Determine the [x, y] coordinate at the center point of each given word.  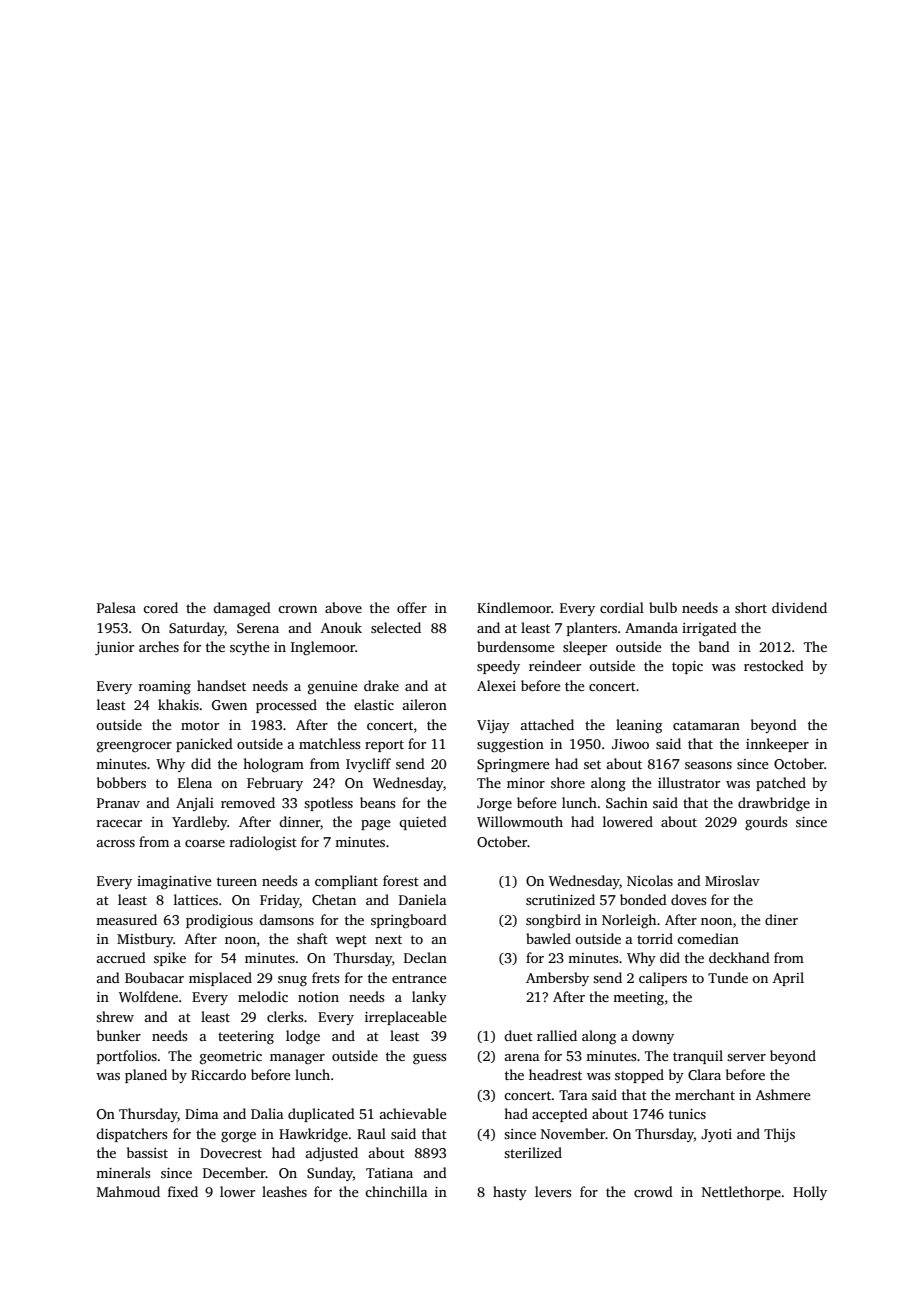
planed [146, 1076]
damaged [242, 609]
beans [377, 802]
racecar [119, 823]
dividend [799, 607]
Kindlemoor [514, 607]
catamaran [706, 725]
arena [522, 1057]
